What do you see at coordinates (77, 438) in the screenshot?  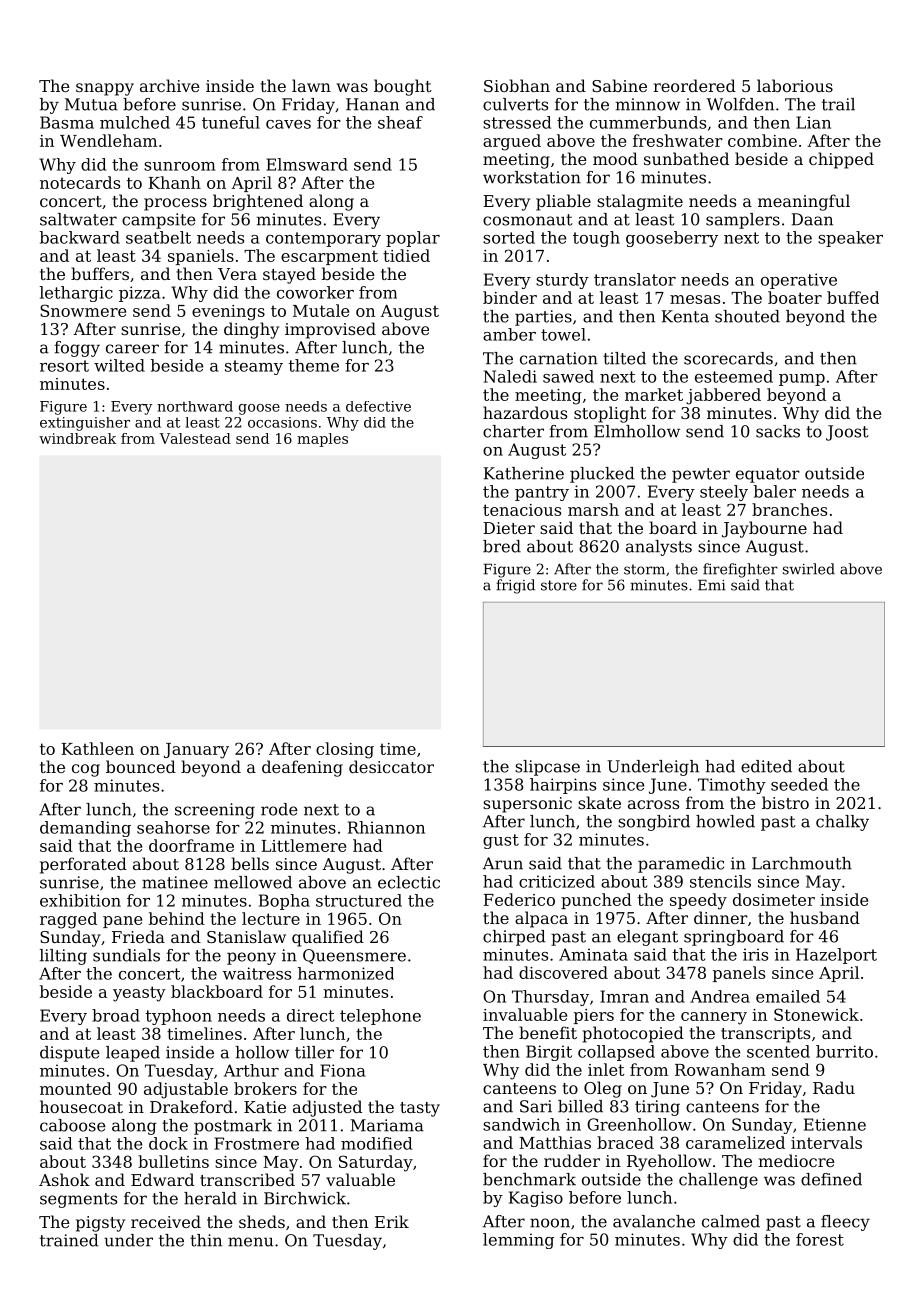 I see `windbreak` at bounding box center [77, 438].
